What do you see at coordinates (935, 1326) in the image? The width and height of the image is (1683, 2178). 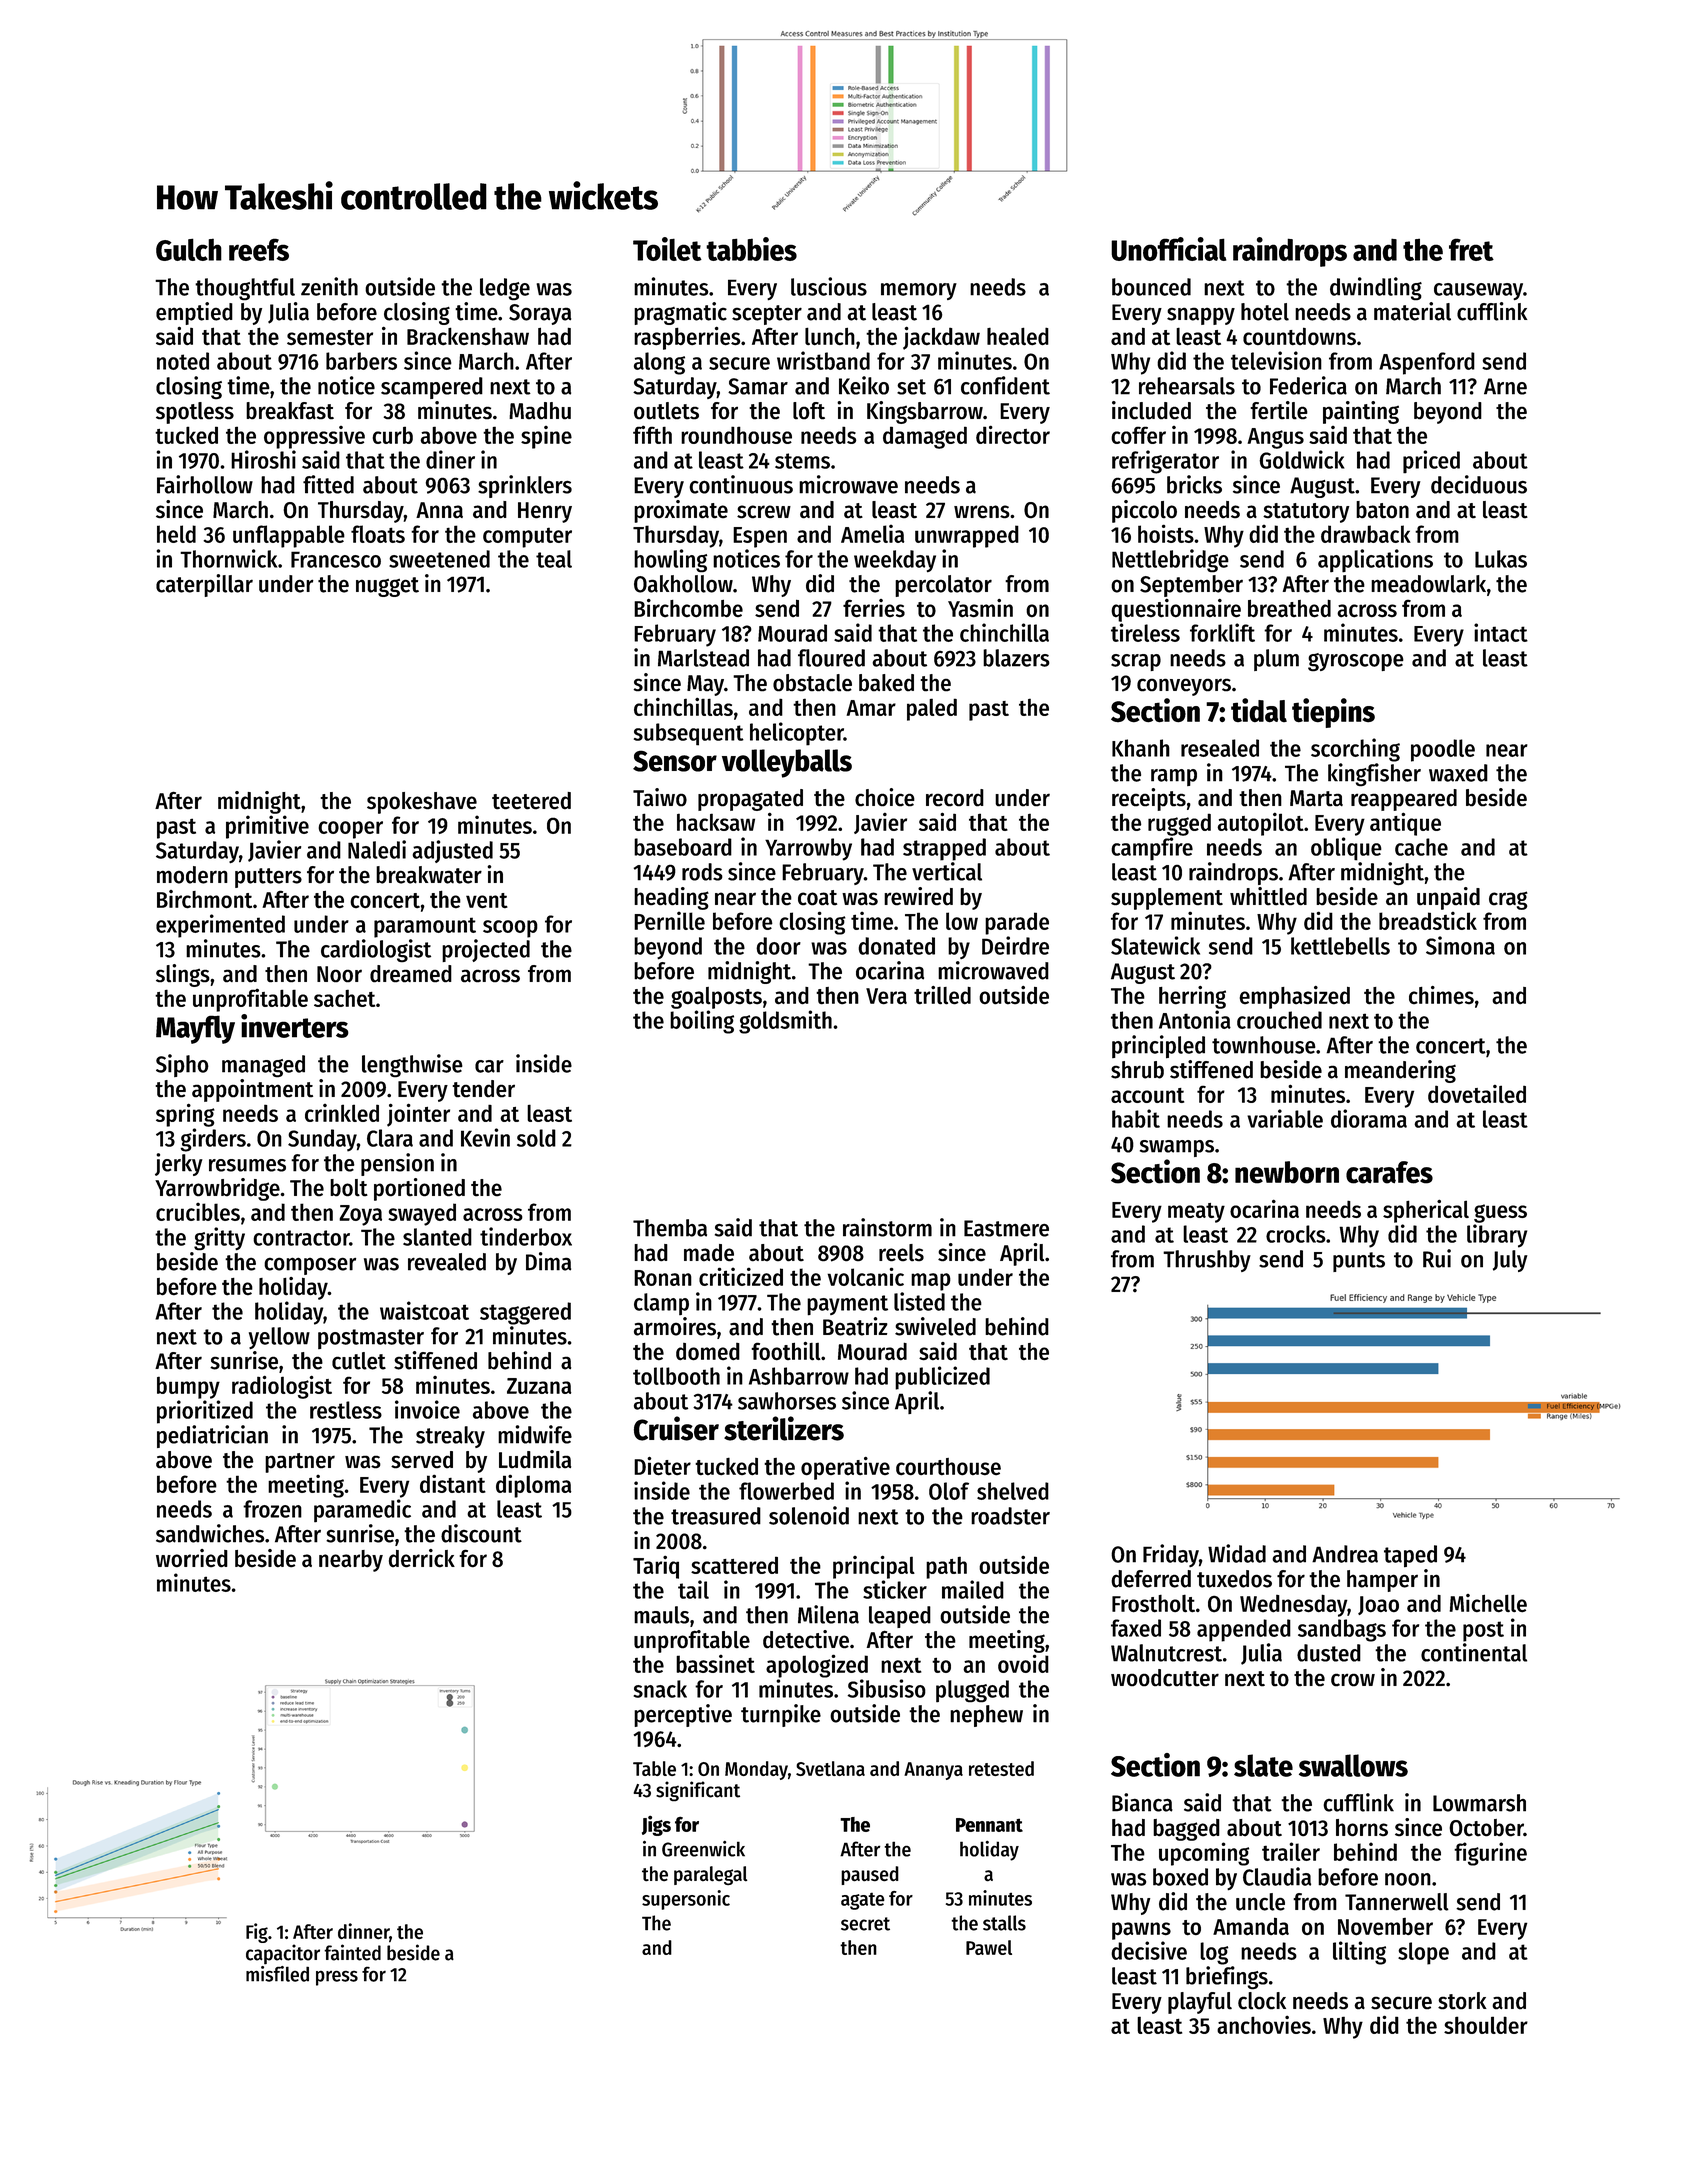 I see `swiveled` at bounding box center [935, 1326].
